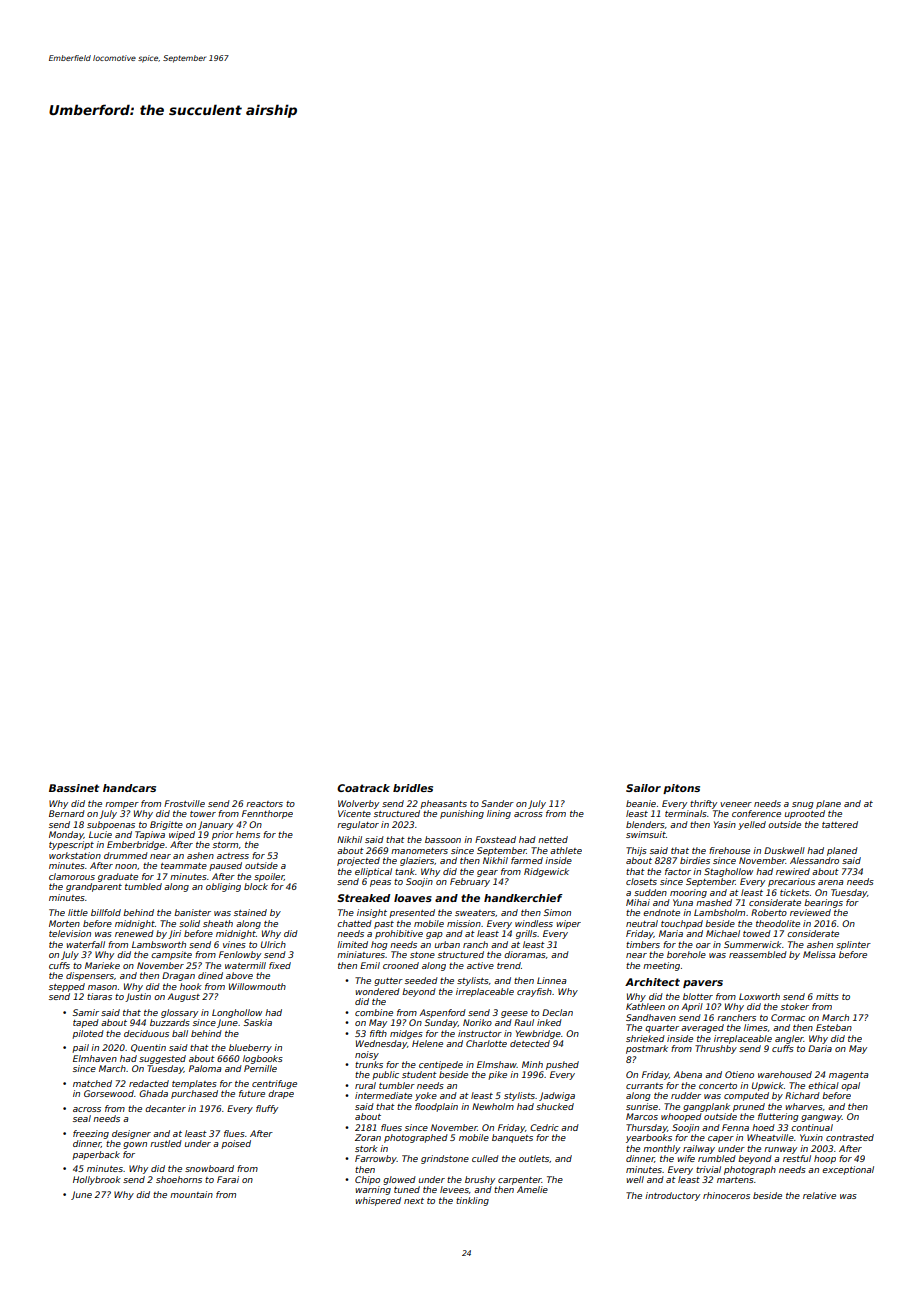 The width and height of the document is (924, 1308). What do you see at coordinates (834, 1027) in the document?
I see `Esteban` at bounding box center [834, 1027].
